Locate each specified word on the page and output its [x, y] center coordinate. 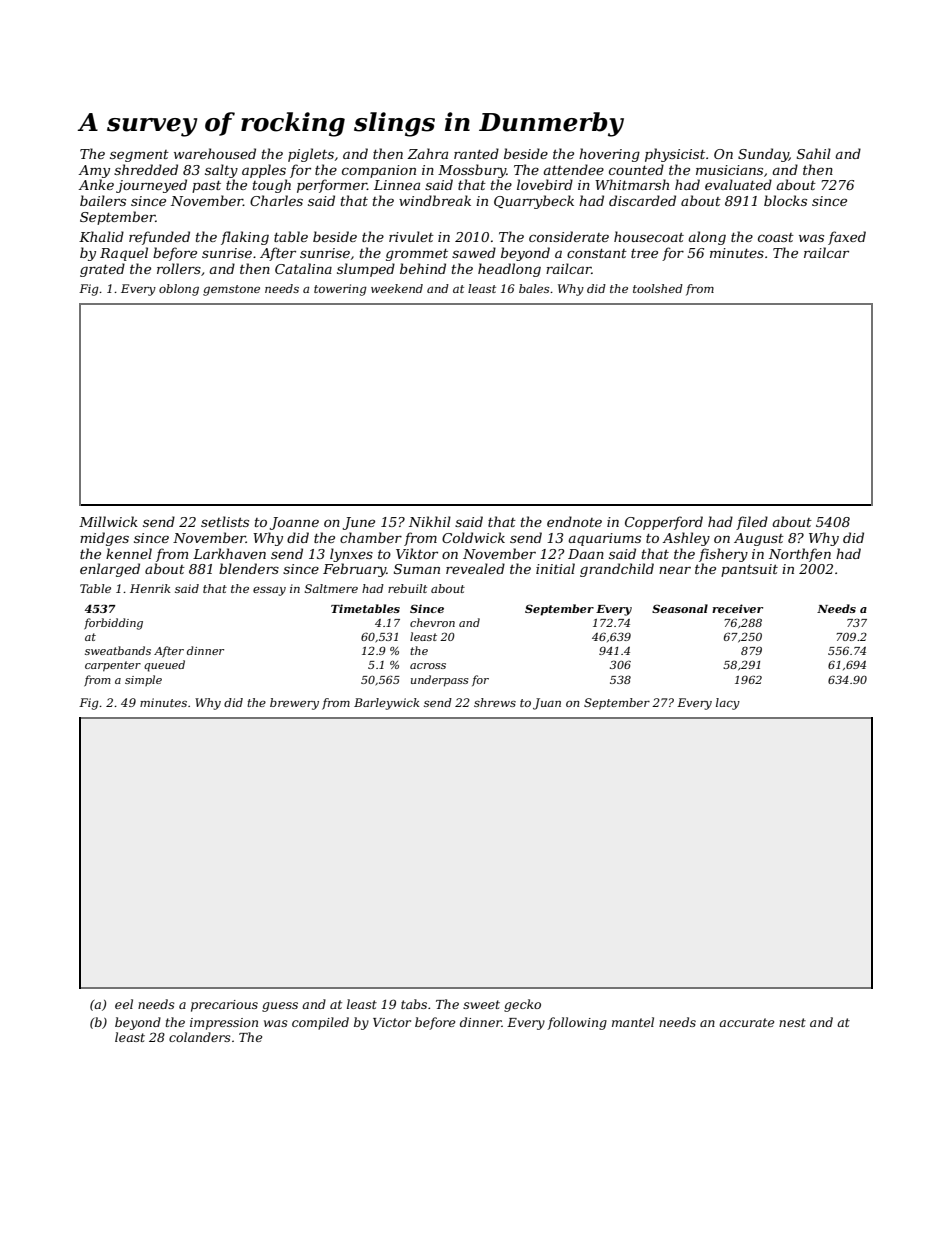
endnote [574, 521]
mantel [633, 1022]
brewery [294, 704]
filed [752, 523]
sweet [481, 1004]
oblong [179, 290]
